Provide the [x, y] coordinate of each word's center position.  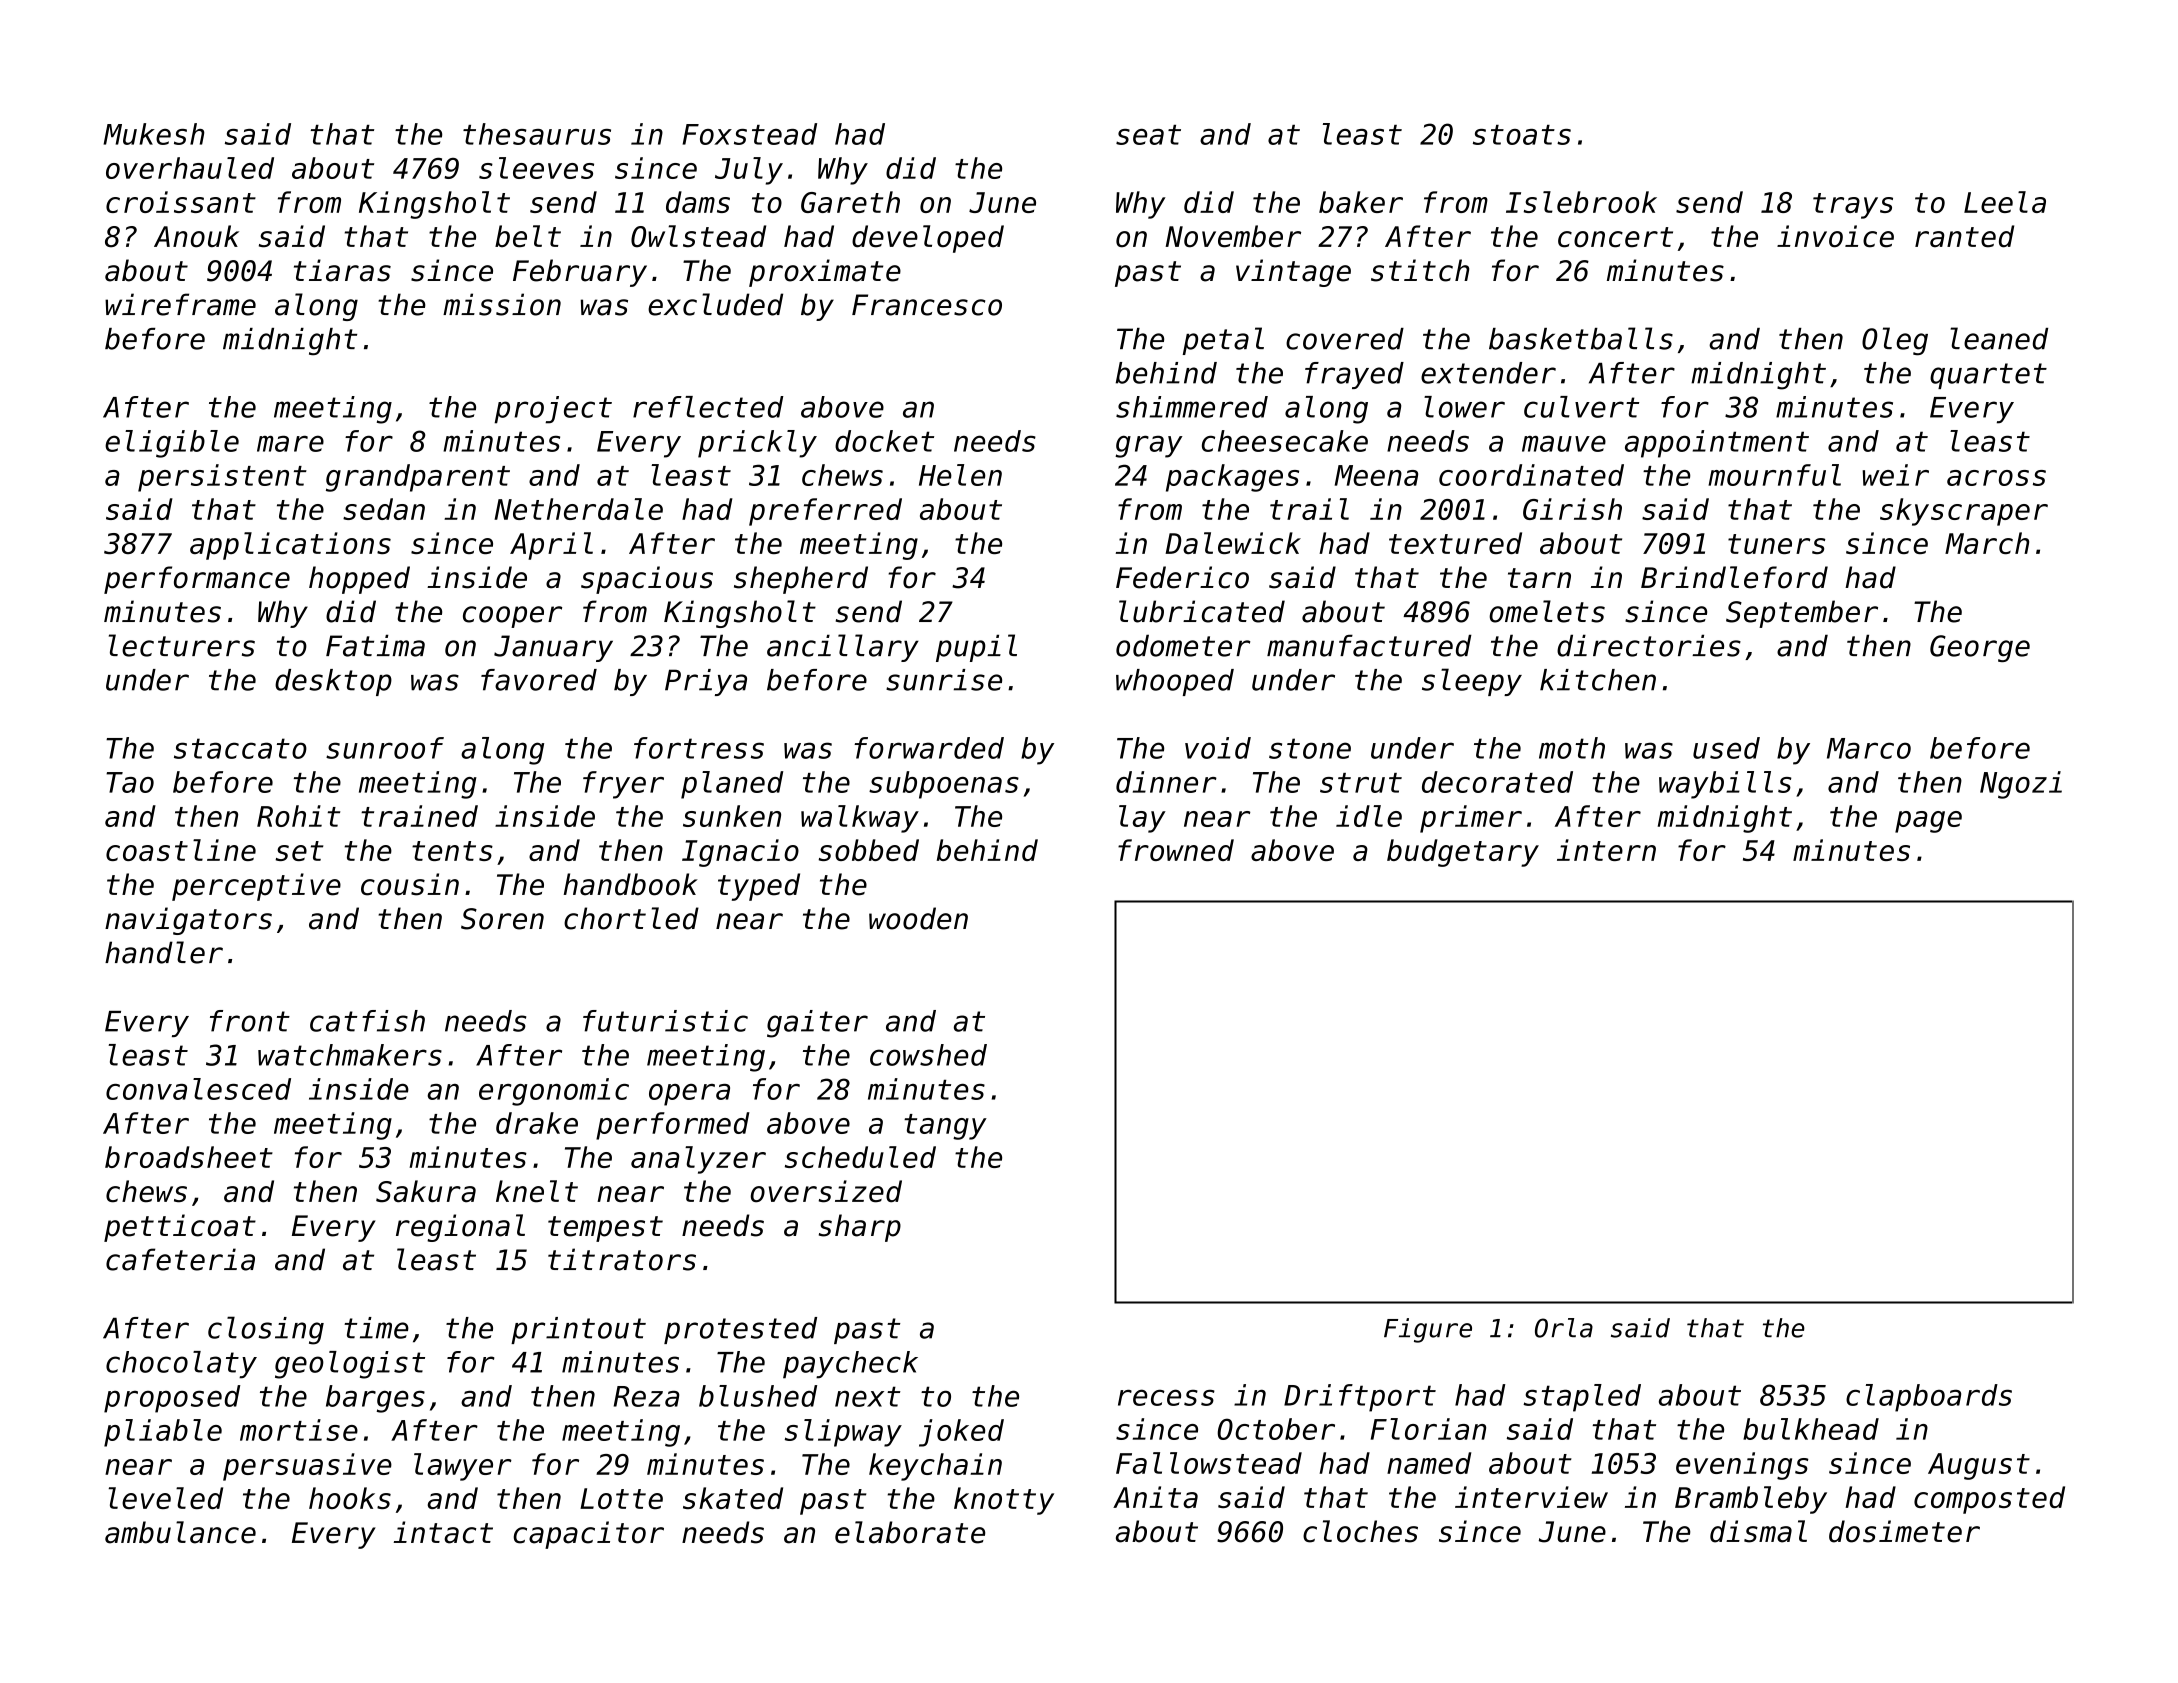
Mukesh [154, 134]
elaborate [910, 1532]
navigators [188, 921]
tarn [1539, 578]
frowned [1176, 850]
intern [1606, 850]
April [551, 546]
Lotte [621, 1498]
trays [1853, 206]
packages [1232, 478]
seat [1148, 135]
